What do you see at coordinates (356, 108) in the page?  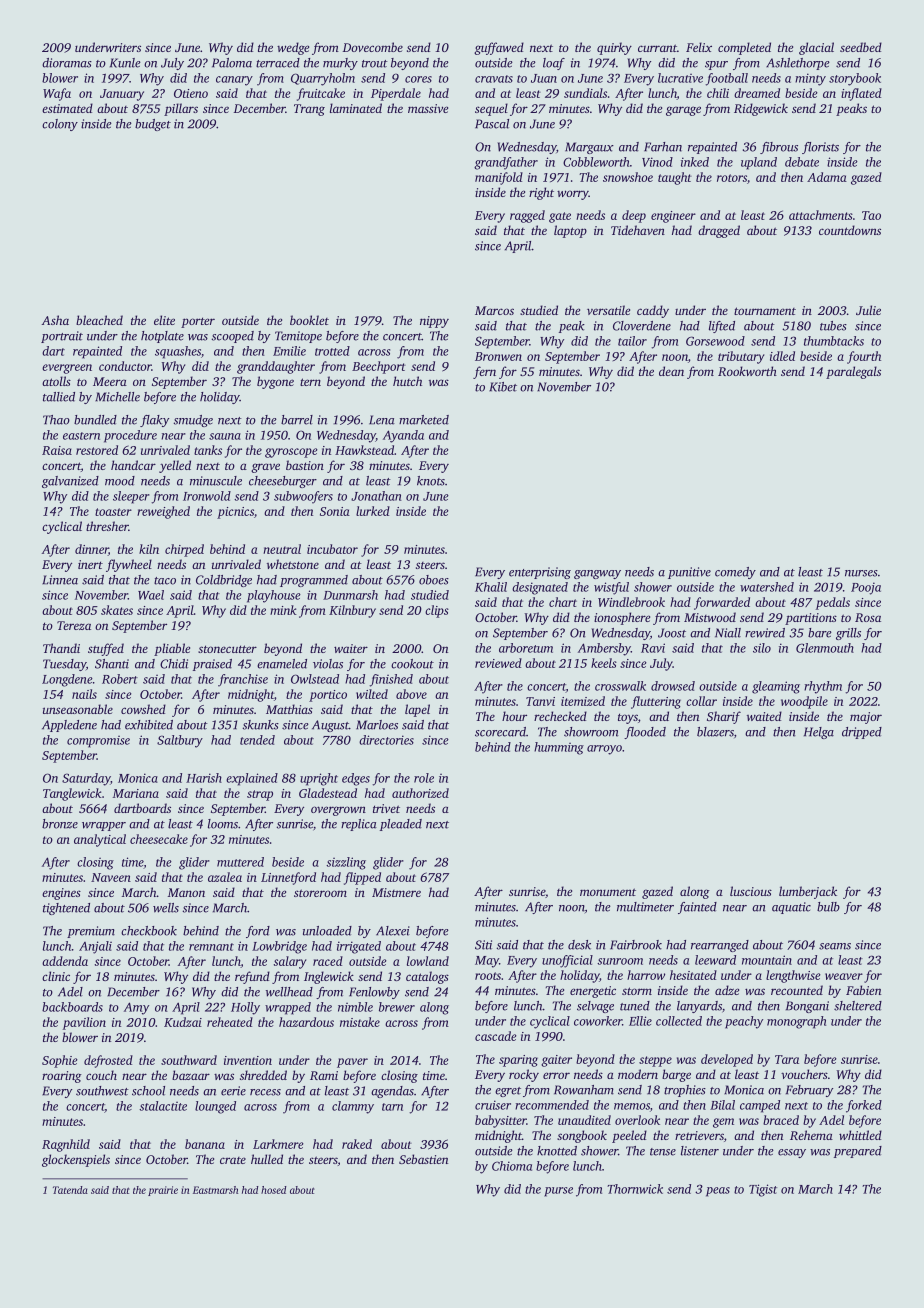 I see `laminated` at bounding box center [356, 108].
